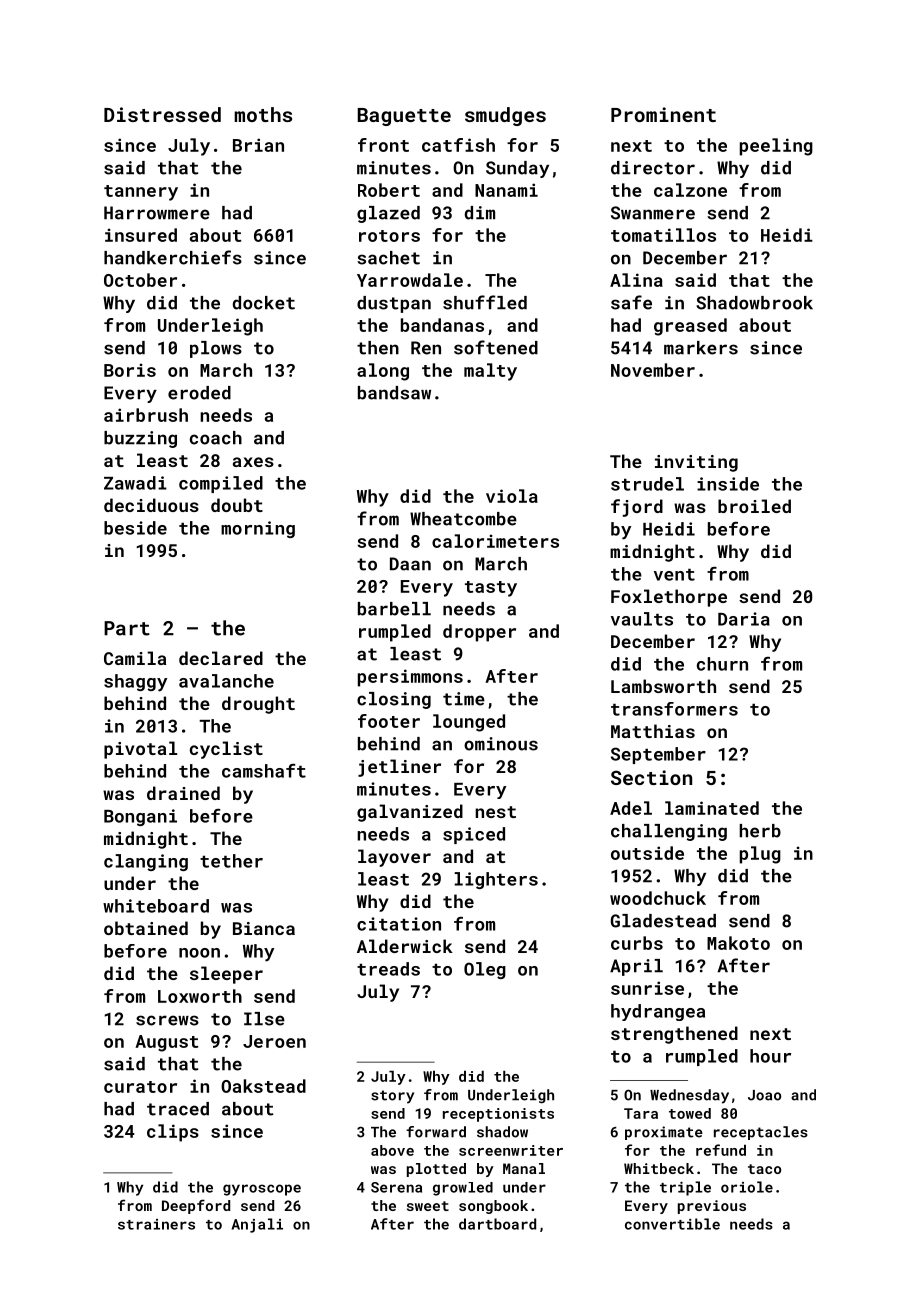  I want to click on viola, so click(512, 496).
